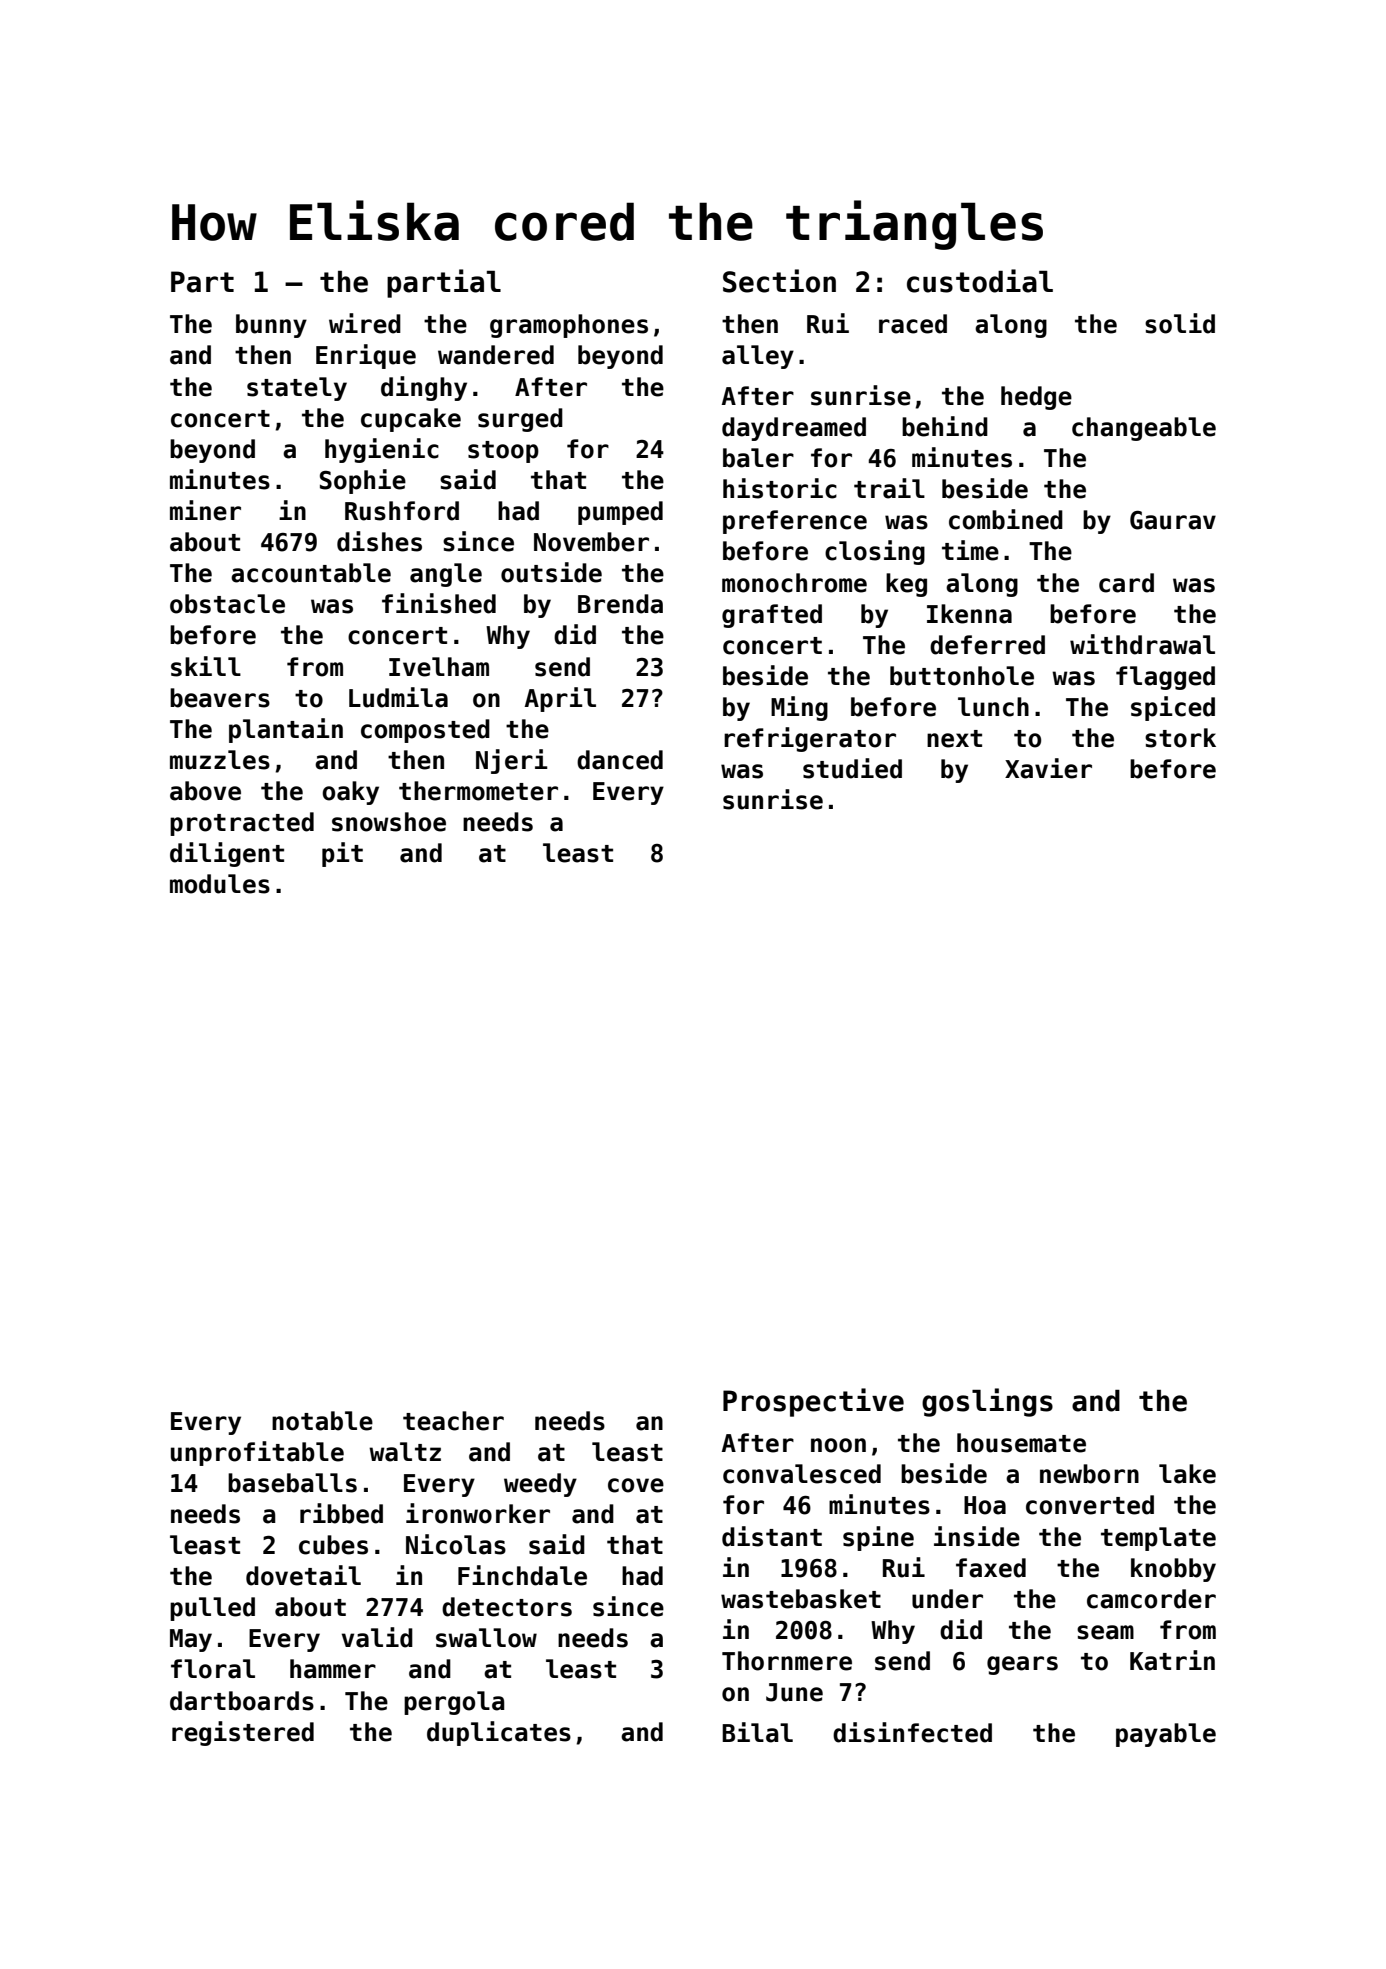 The image size is (1386, 1969). I want to click on Hoa, so click(985, 1505).
